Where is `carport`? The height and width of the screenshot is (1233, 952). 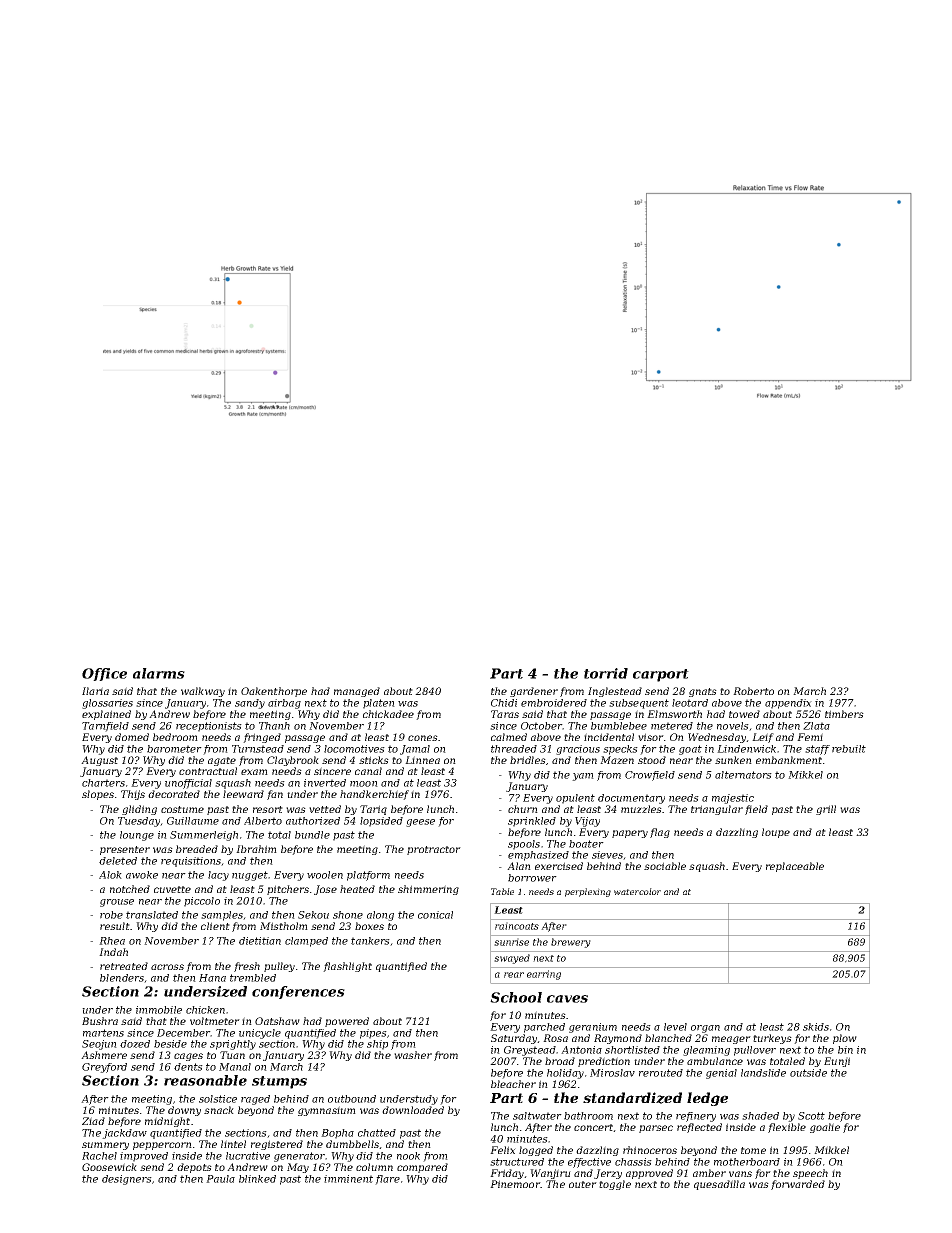
carport is located at coordinates (661, 675).
